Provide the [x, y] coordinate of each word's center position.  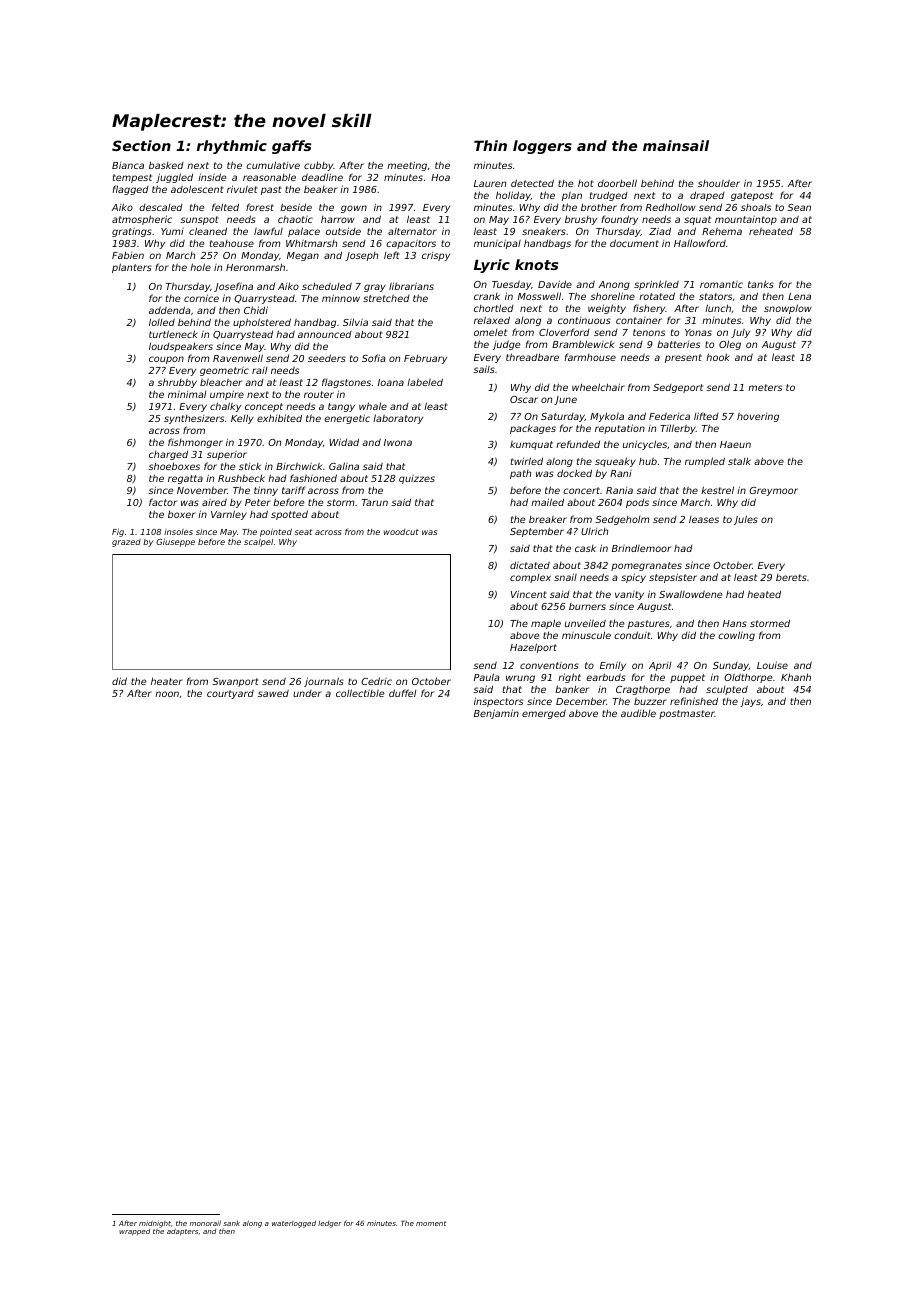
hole [200, 267]
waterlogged [294, 1224]
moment [431, 1223]
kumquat [531, 445]
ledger [330, 1224]
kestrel [717, 490]
